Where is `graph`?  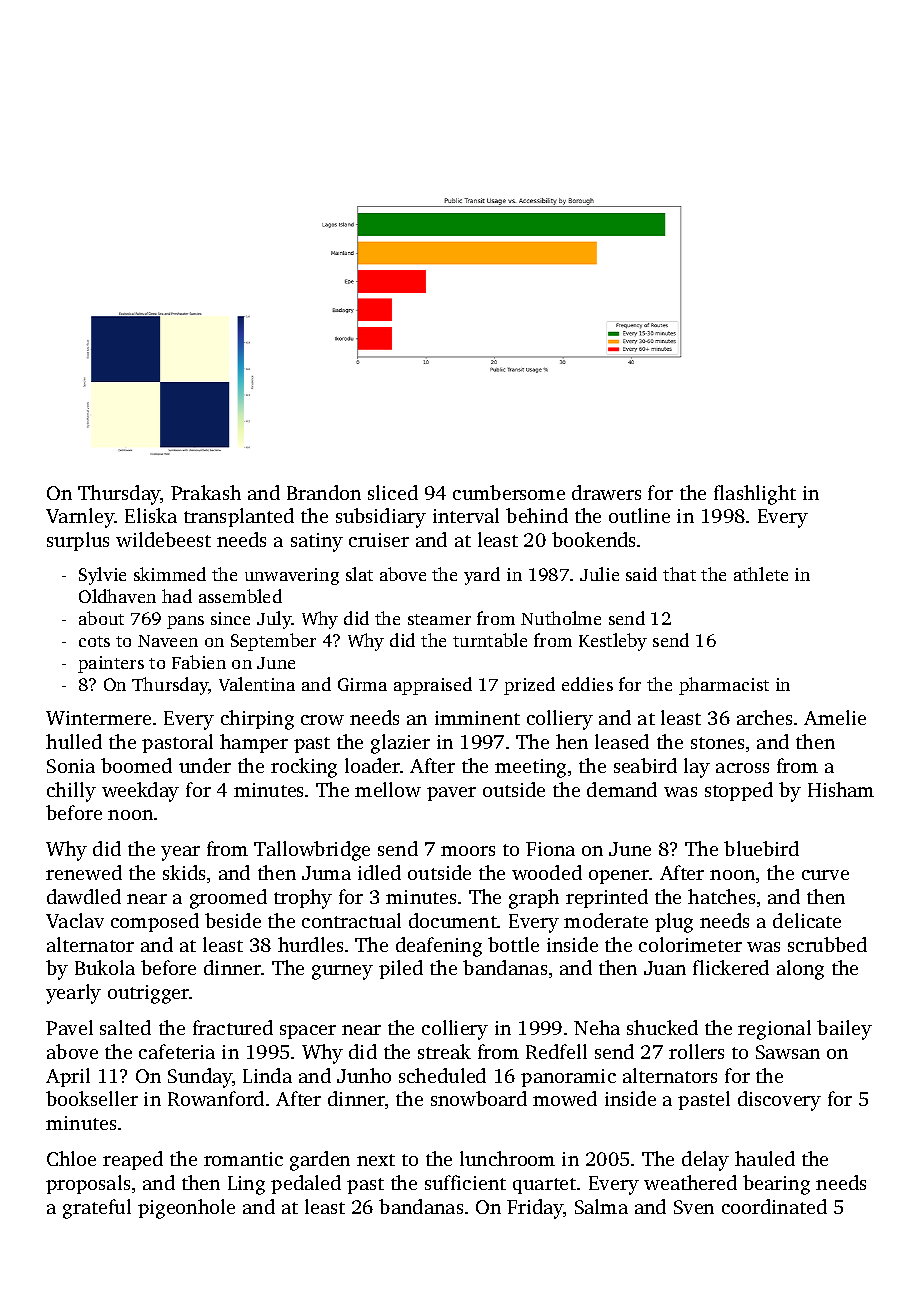
graph is located at coordinates (534, 899).
